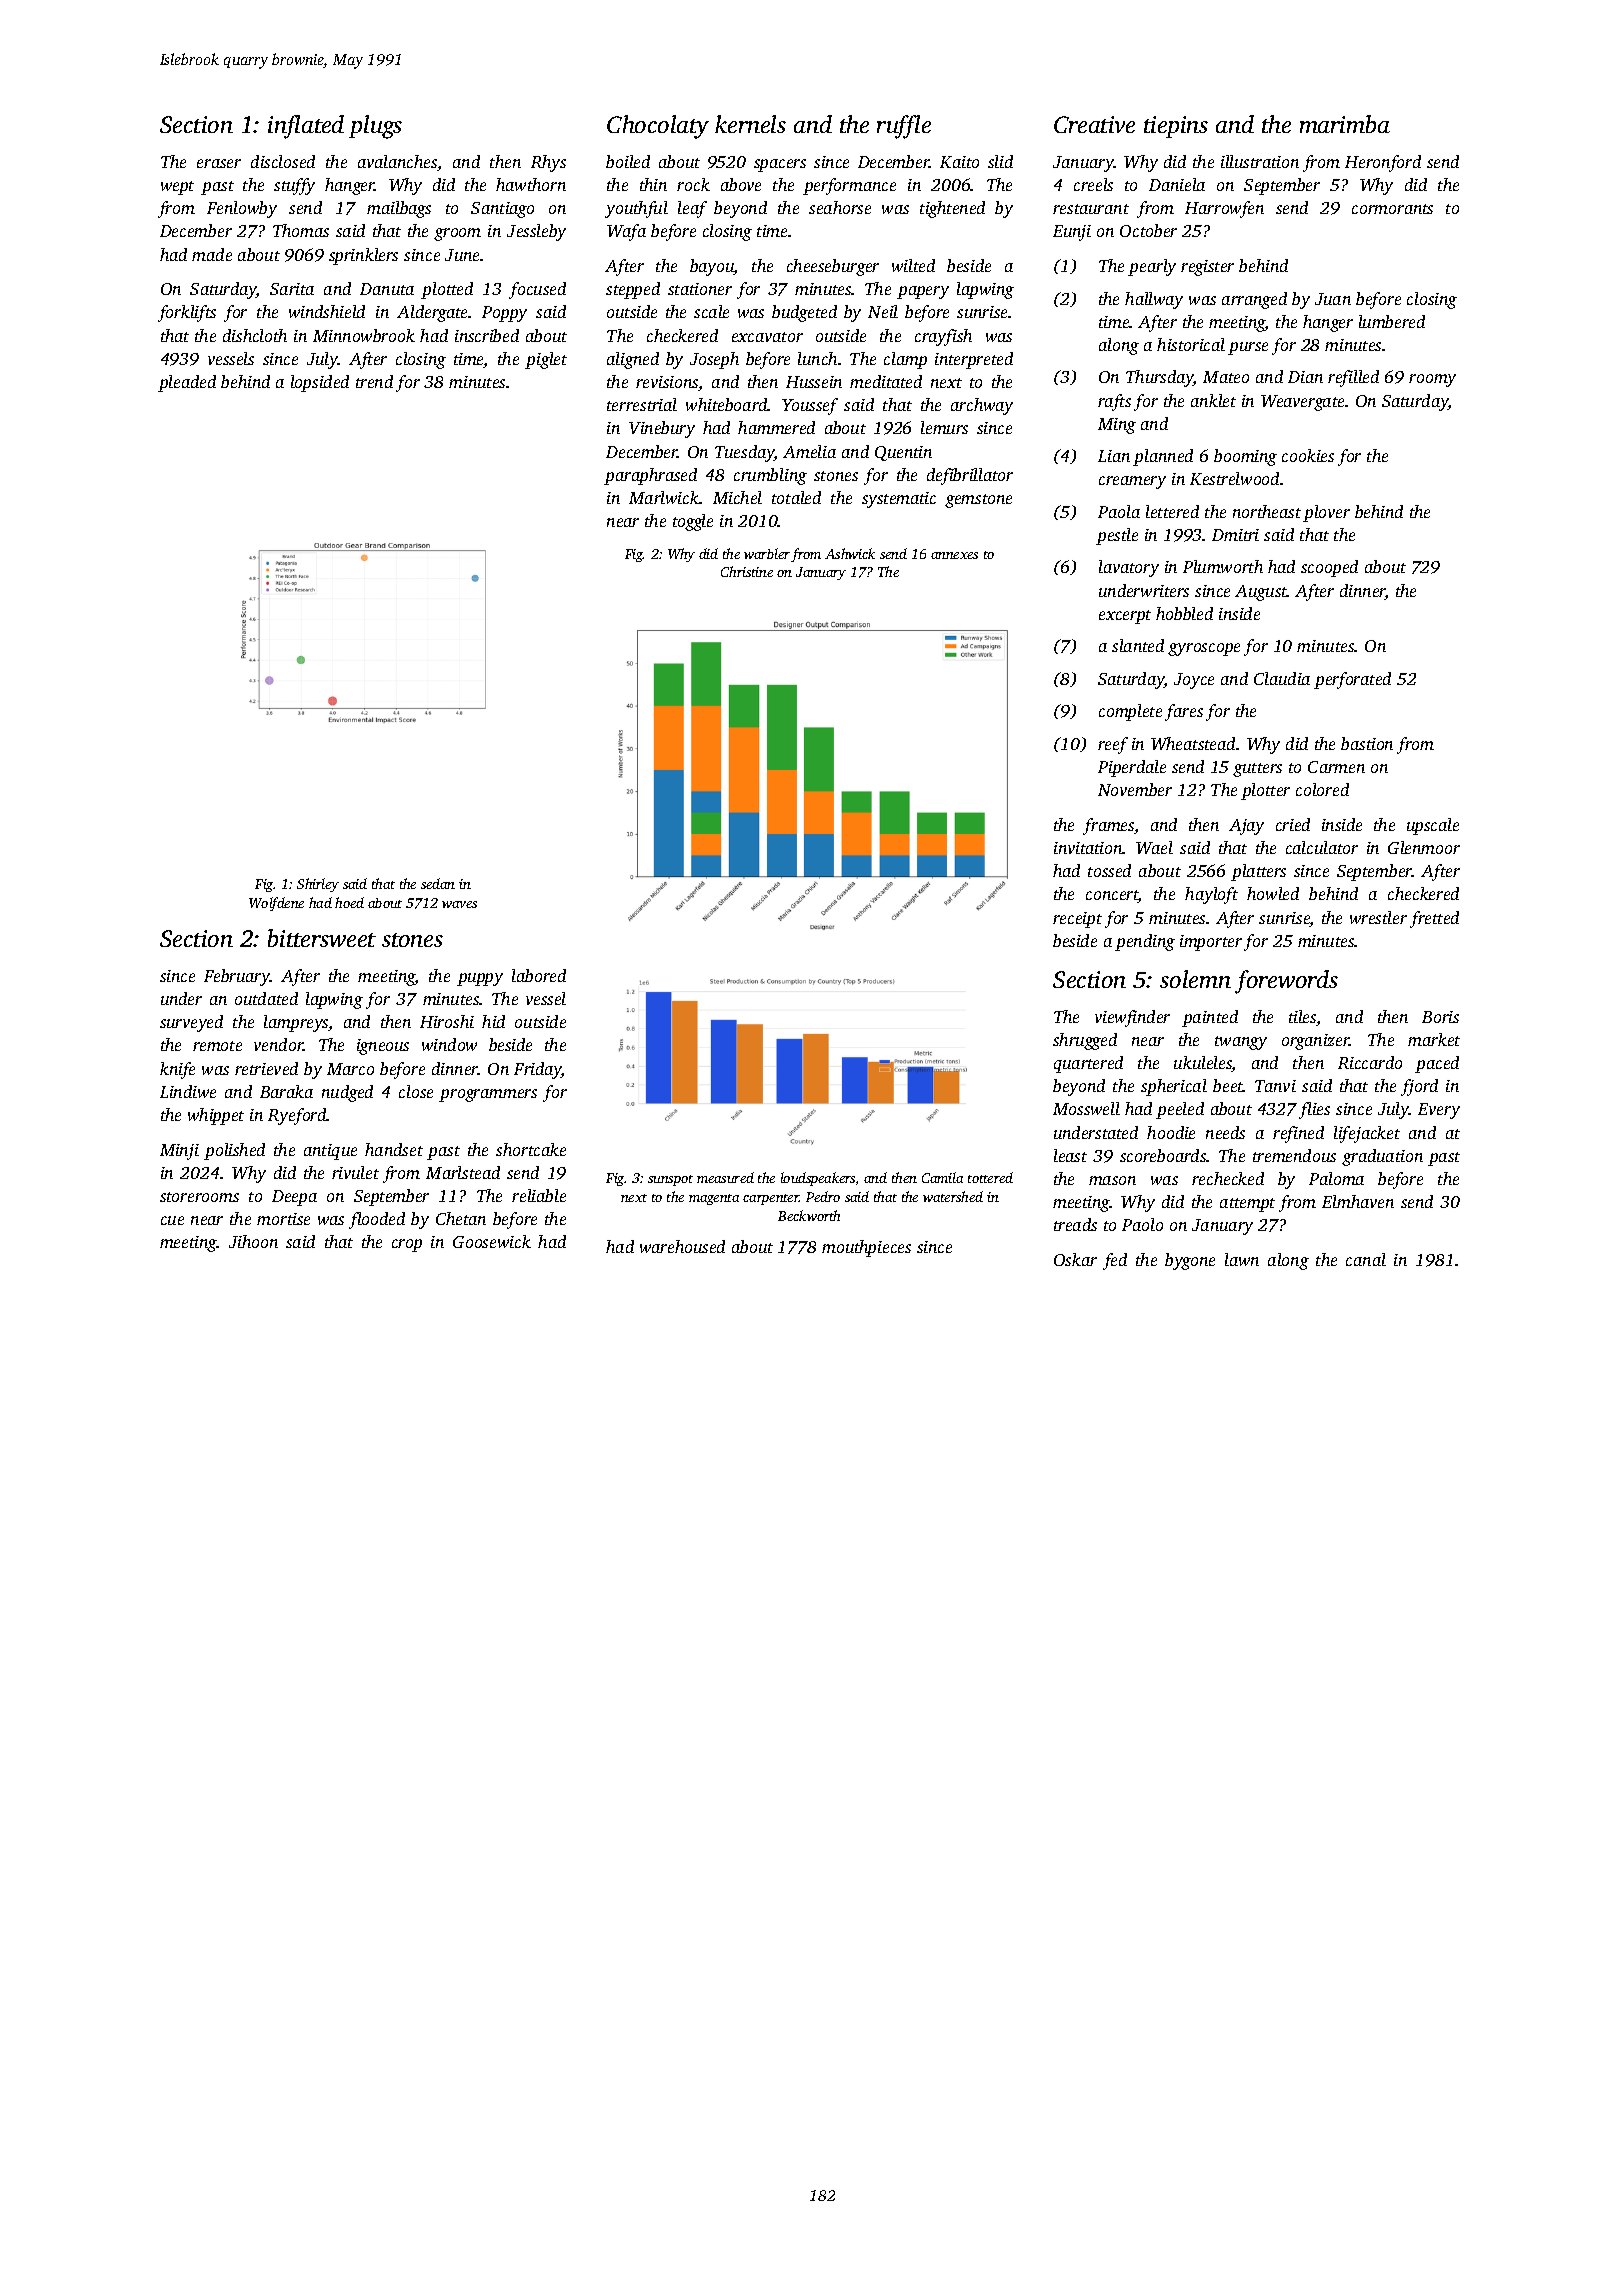 The width and height of the image is (1620, 2292). I want to click on sedan, so click(438, 883).
